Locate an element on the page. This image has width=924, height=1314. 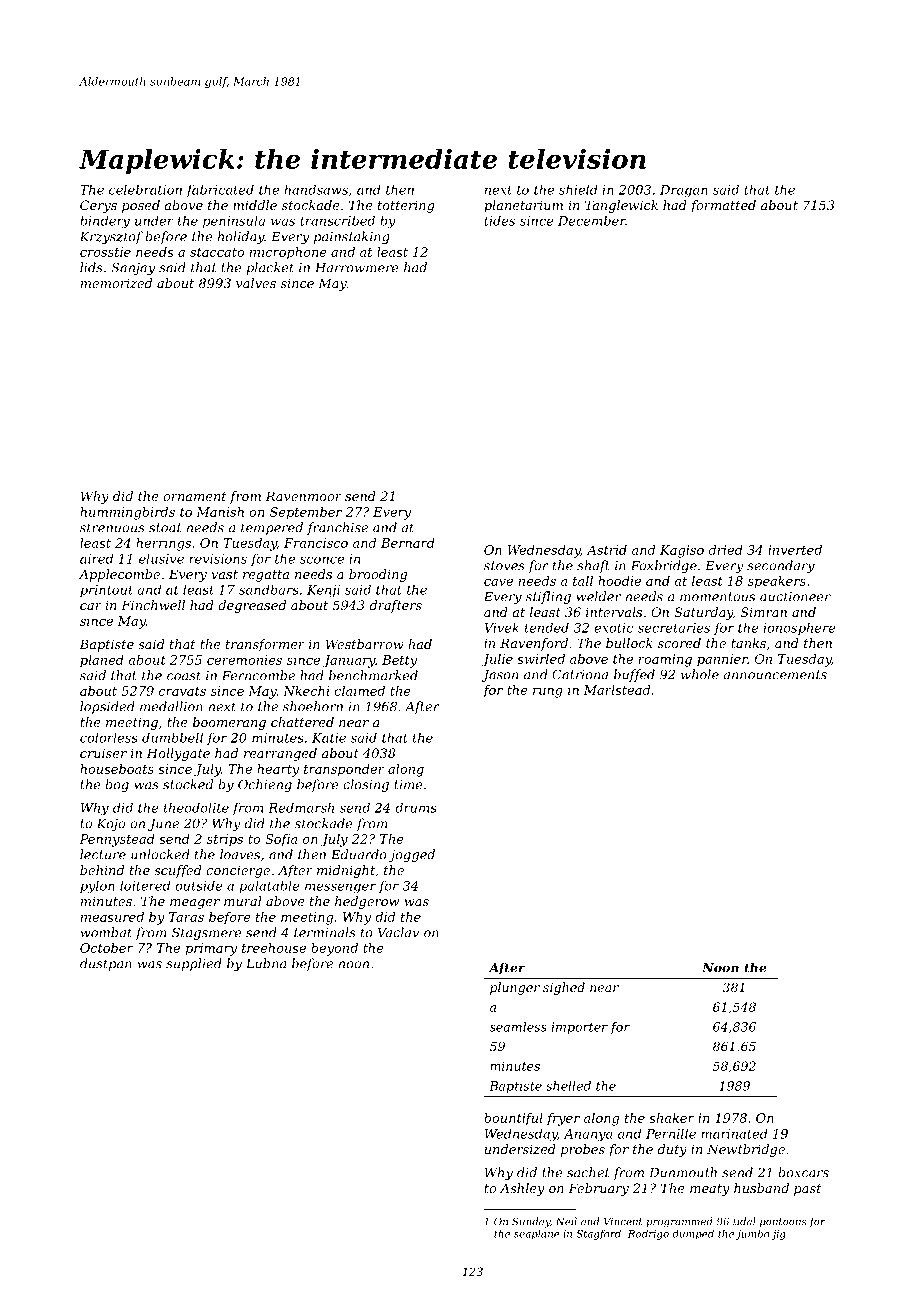
supplied is located at coordinates (194, 964).
